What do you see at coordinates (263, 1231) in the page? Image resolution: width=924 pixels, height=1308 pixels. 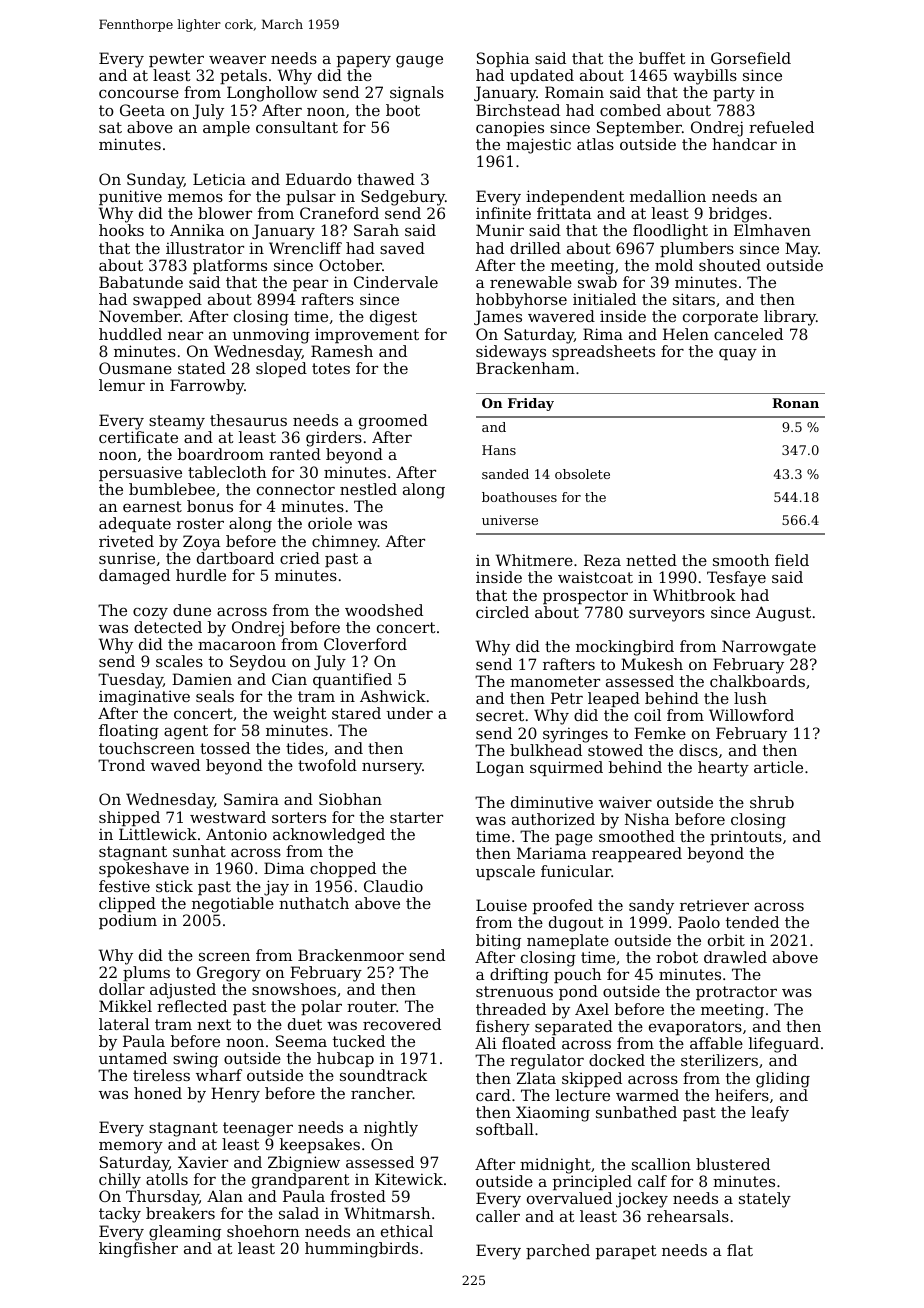 I see `shoehorn` at bounding box center [263, 1231].
